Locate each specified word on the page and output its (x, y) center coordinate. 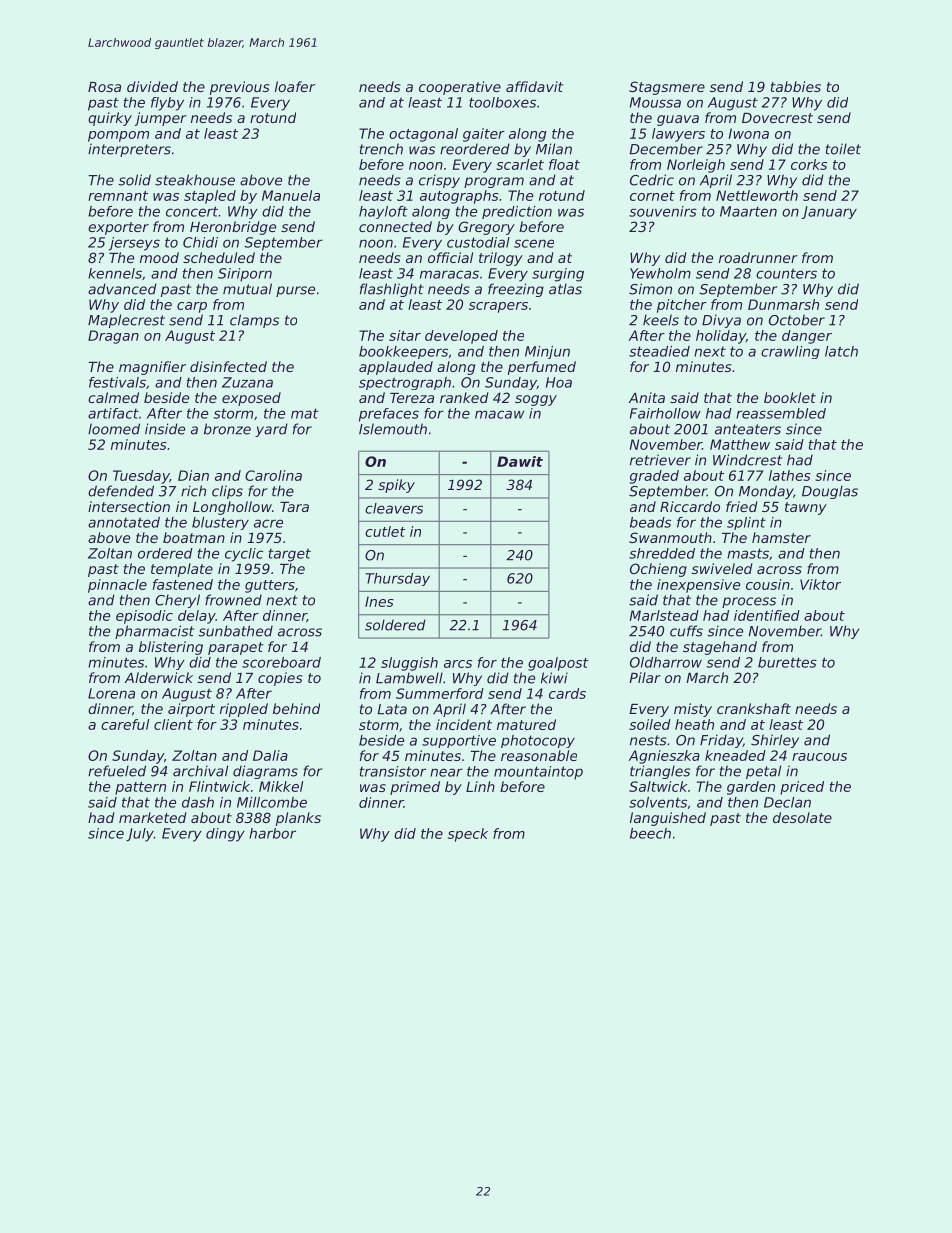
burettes (787, 662)
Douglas (830, 492)
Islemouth (393, 429)
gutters (270, 586)
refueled (117, 771)
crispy (439, 181)
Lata (392, 709)
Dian (193, 475)
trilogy (501, 259)
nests (648, 740)
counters (786, 273)
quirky (110, 119)
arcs (458, 664)
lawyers (678, 135)
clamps (254, 321)
